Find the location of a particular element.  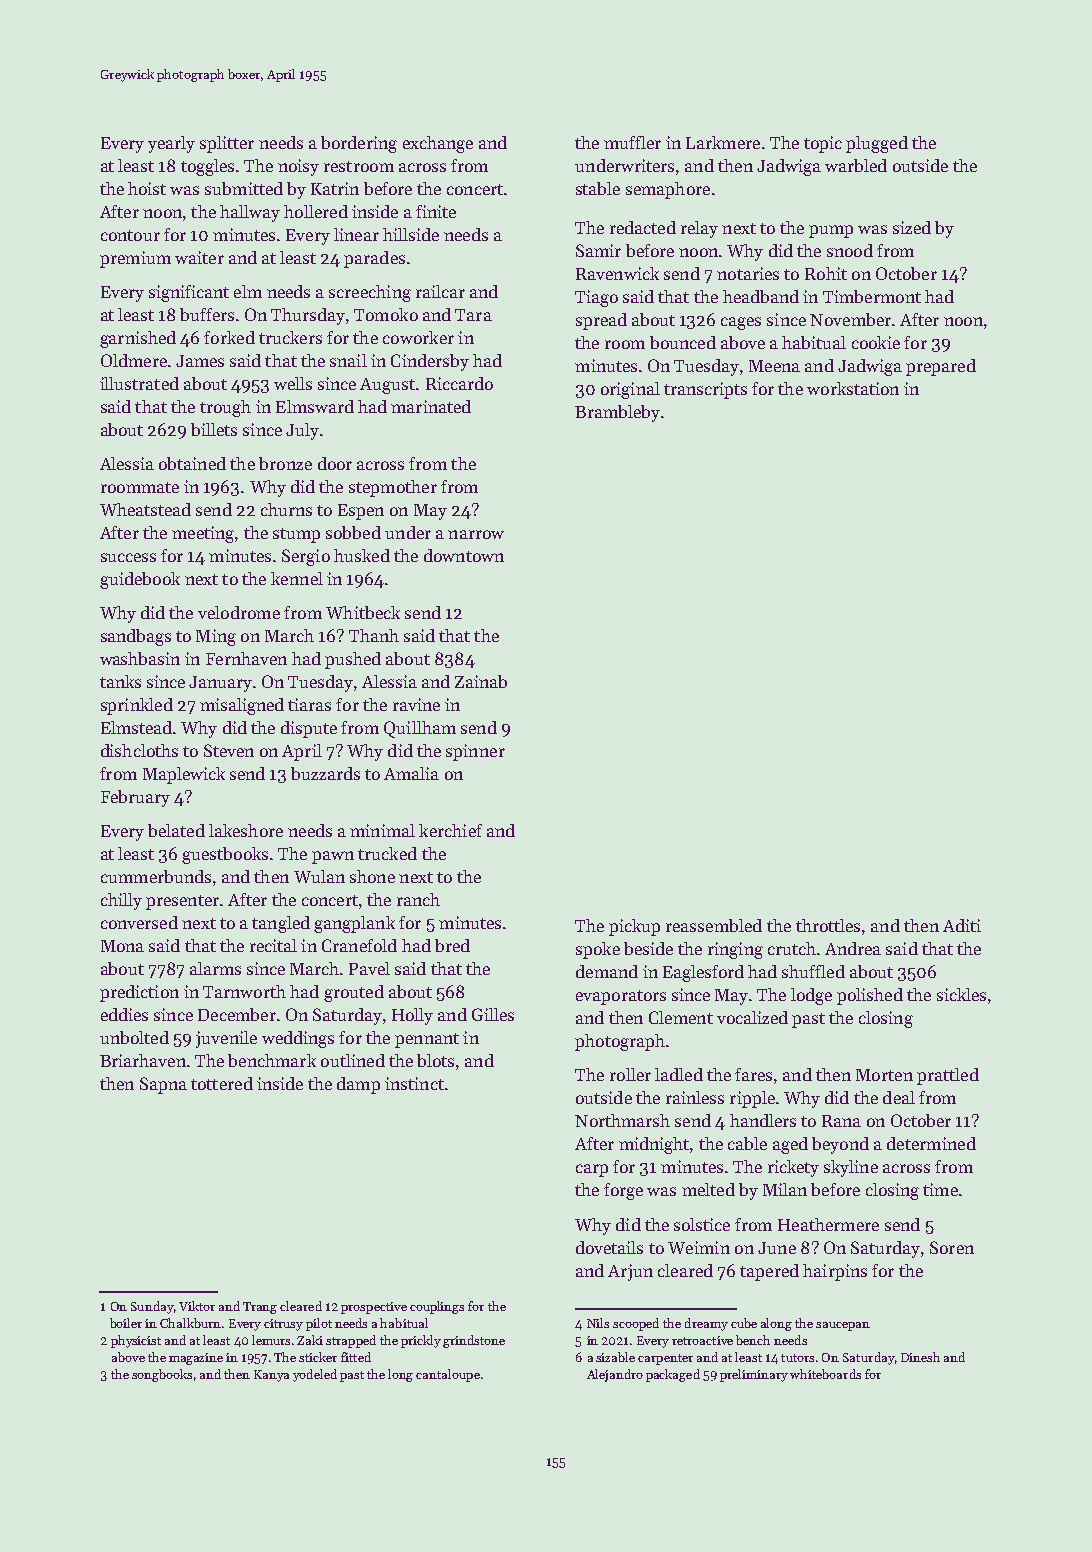

narrow is located at coordinates (476, 534).
